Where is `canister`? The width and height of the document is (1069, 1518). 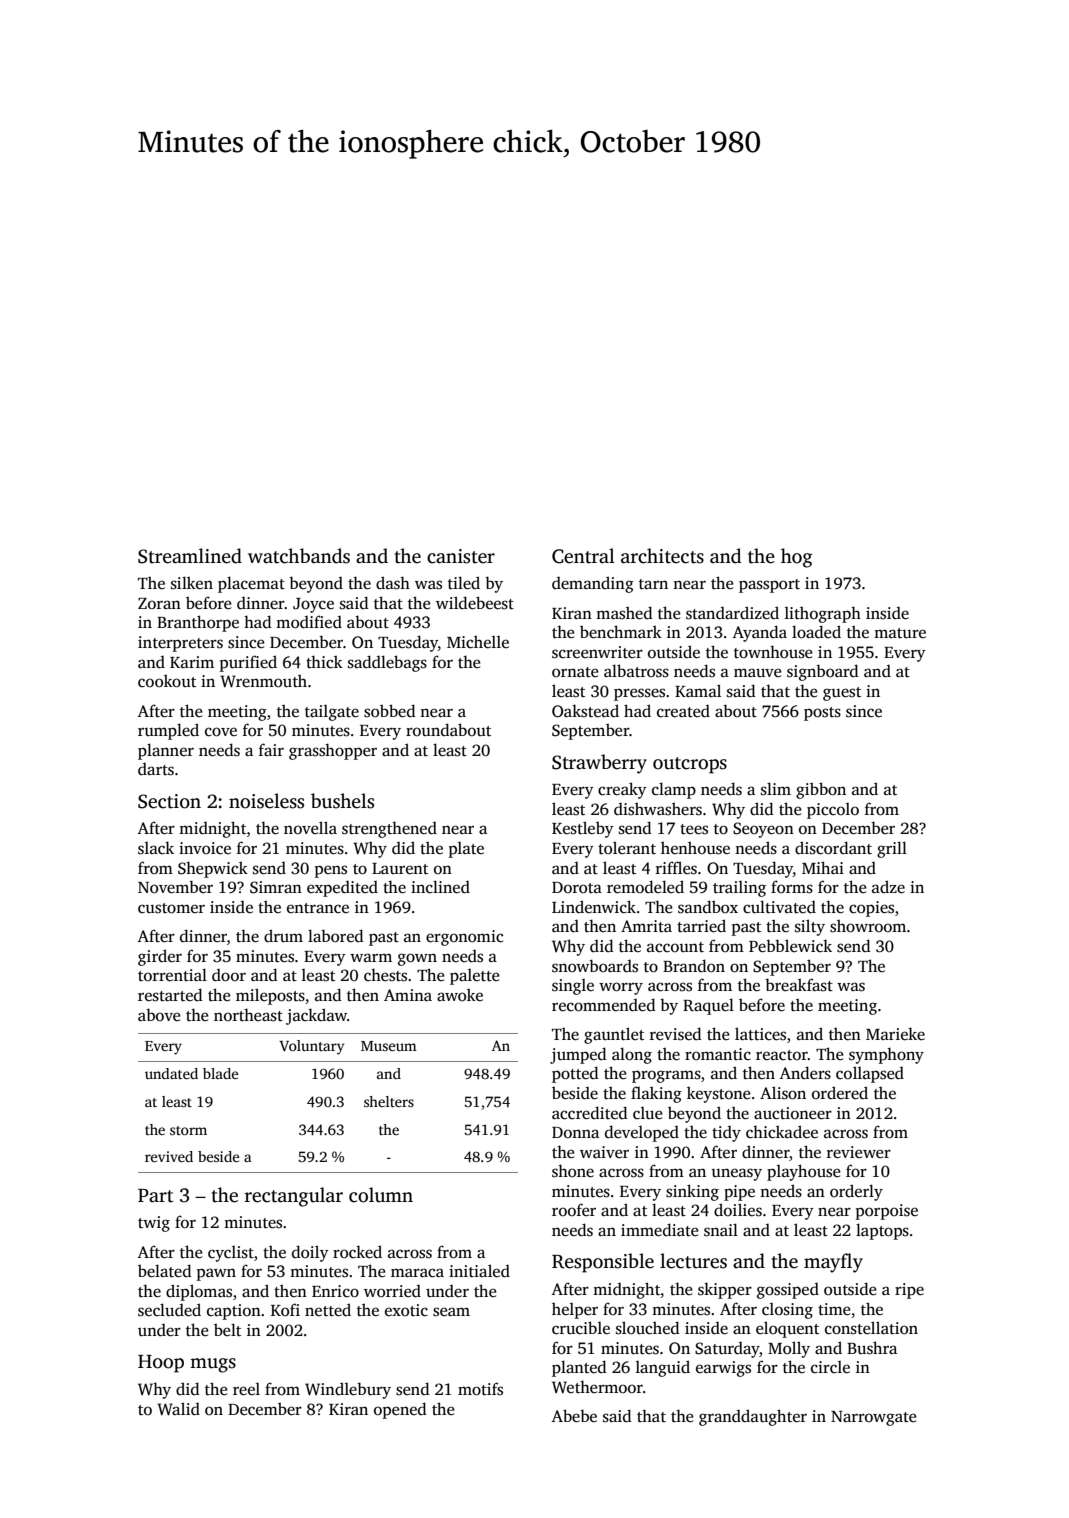 canister is located at coordinates (461, 556).
